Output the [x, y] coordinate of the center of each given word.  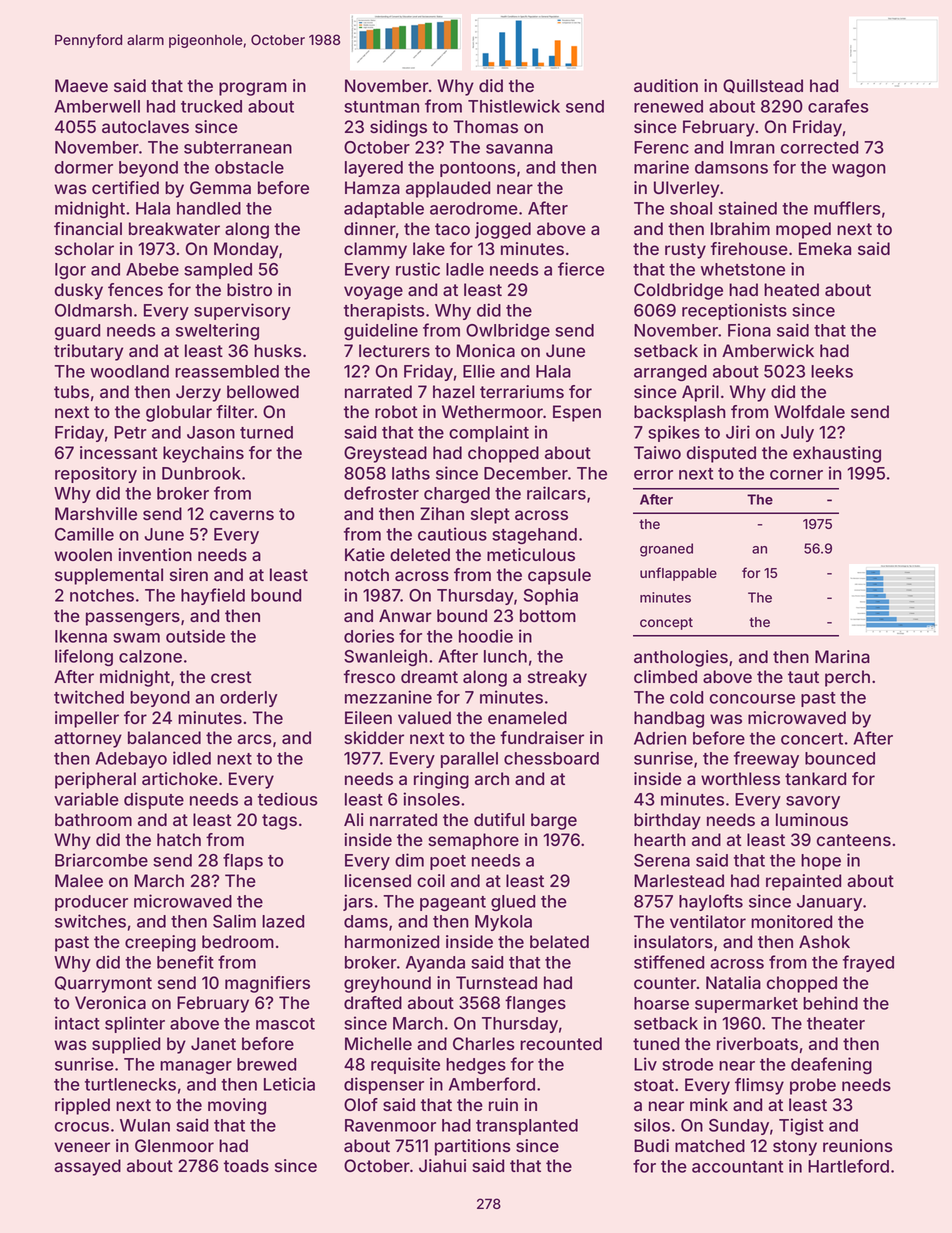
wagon [859, 170]
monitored [791, 921]
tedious [288, 799]
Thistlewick [514, 106]
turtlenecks [130, 1084]
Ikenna [81, 636]
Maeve [81, 85]
